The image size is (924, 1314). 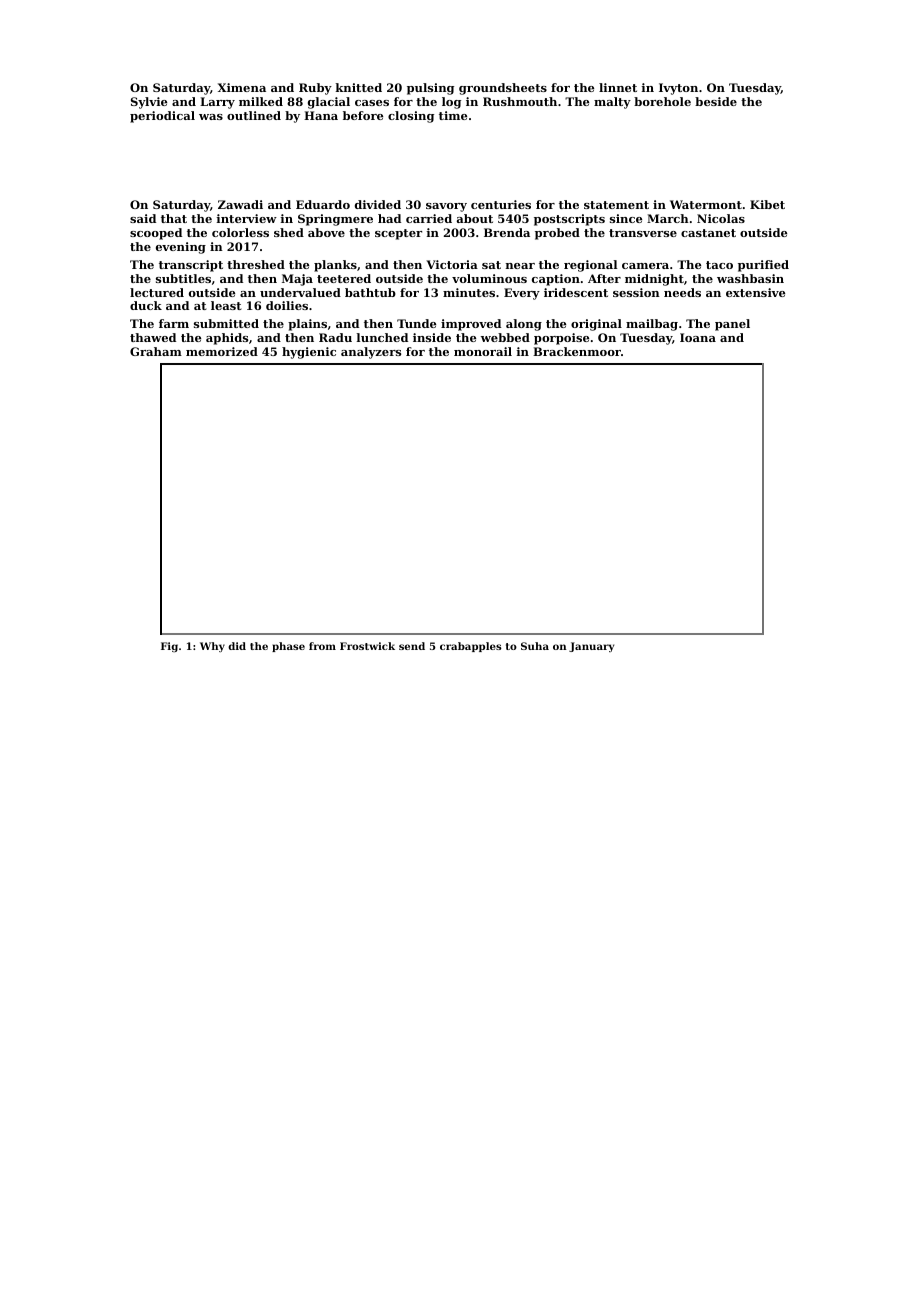 What do you see at coordinates (169, 647) in the image?
I see `Fig` at bounding box center [169, 647].
